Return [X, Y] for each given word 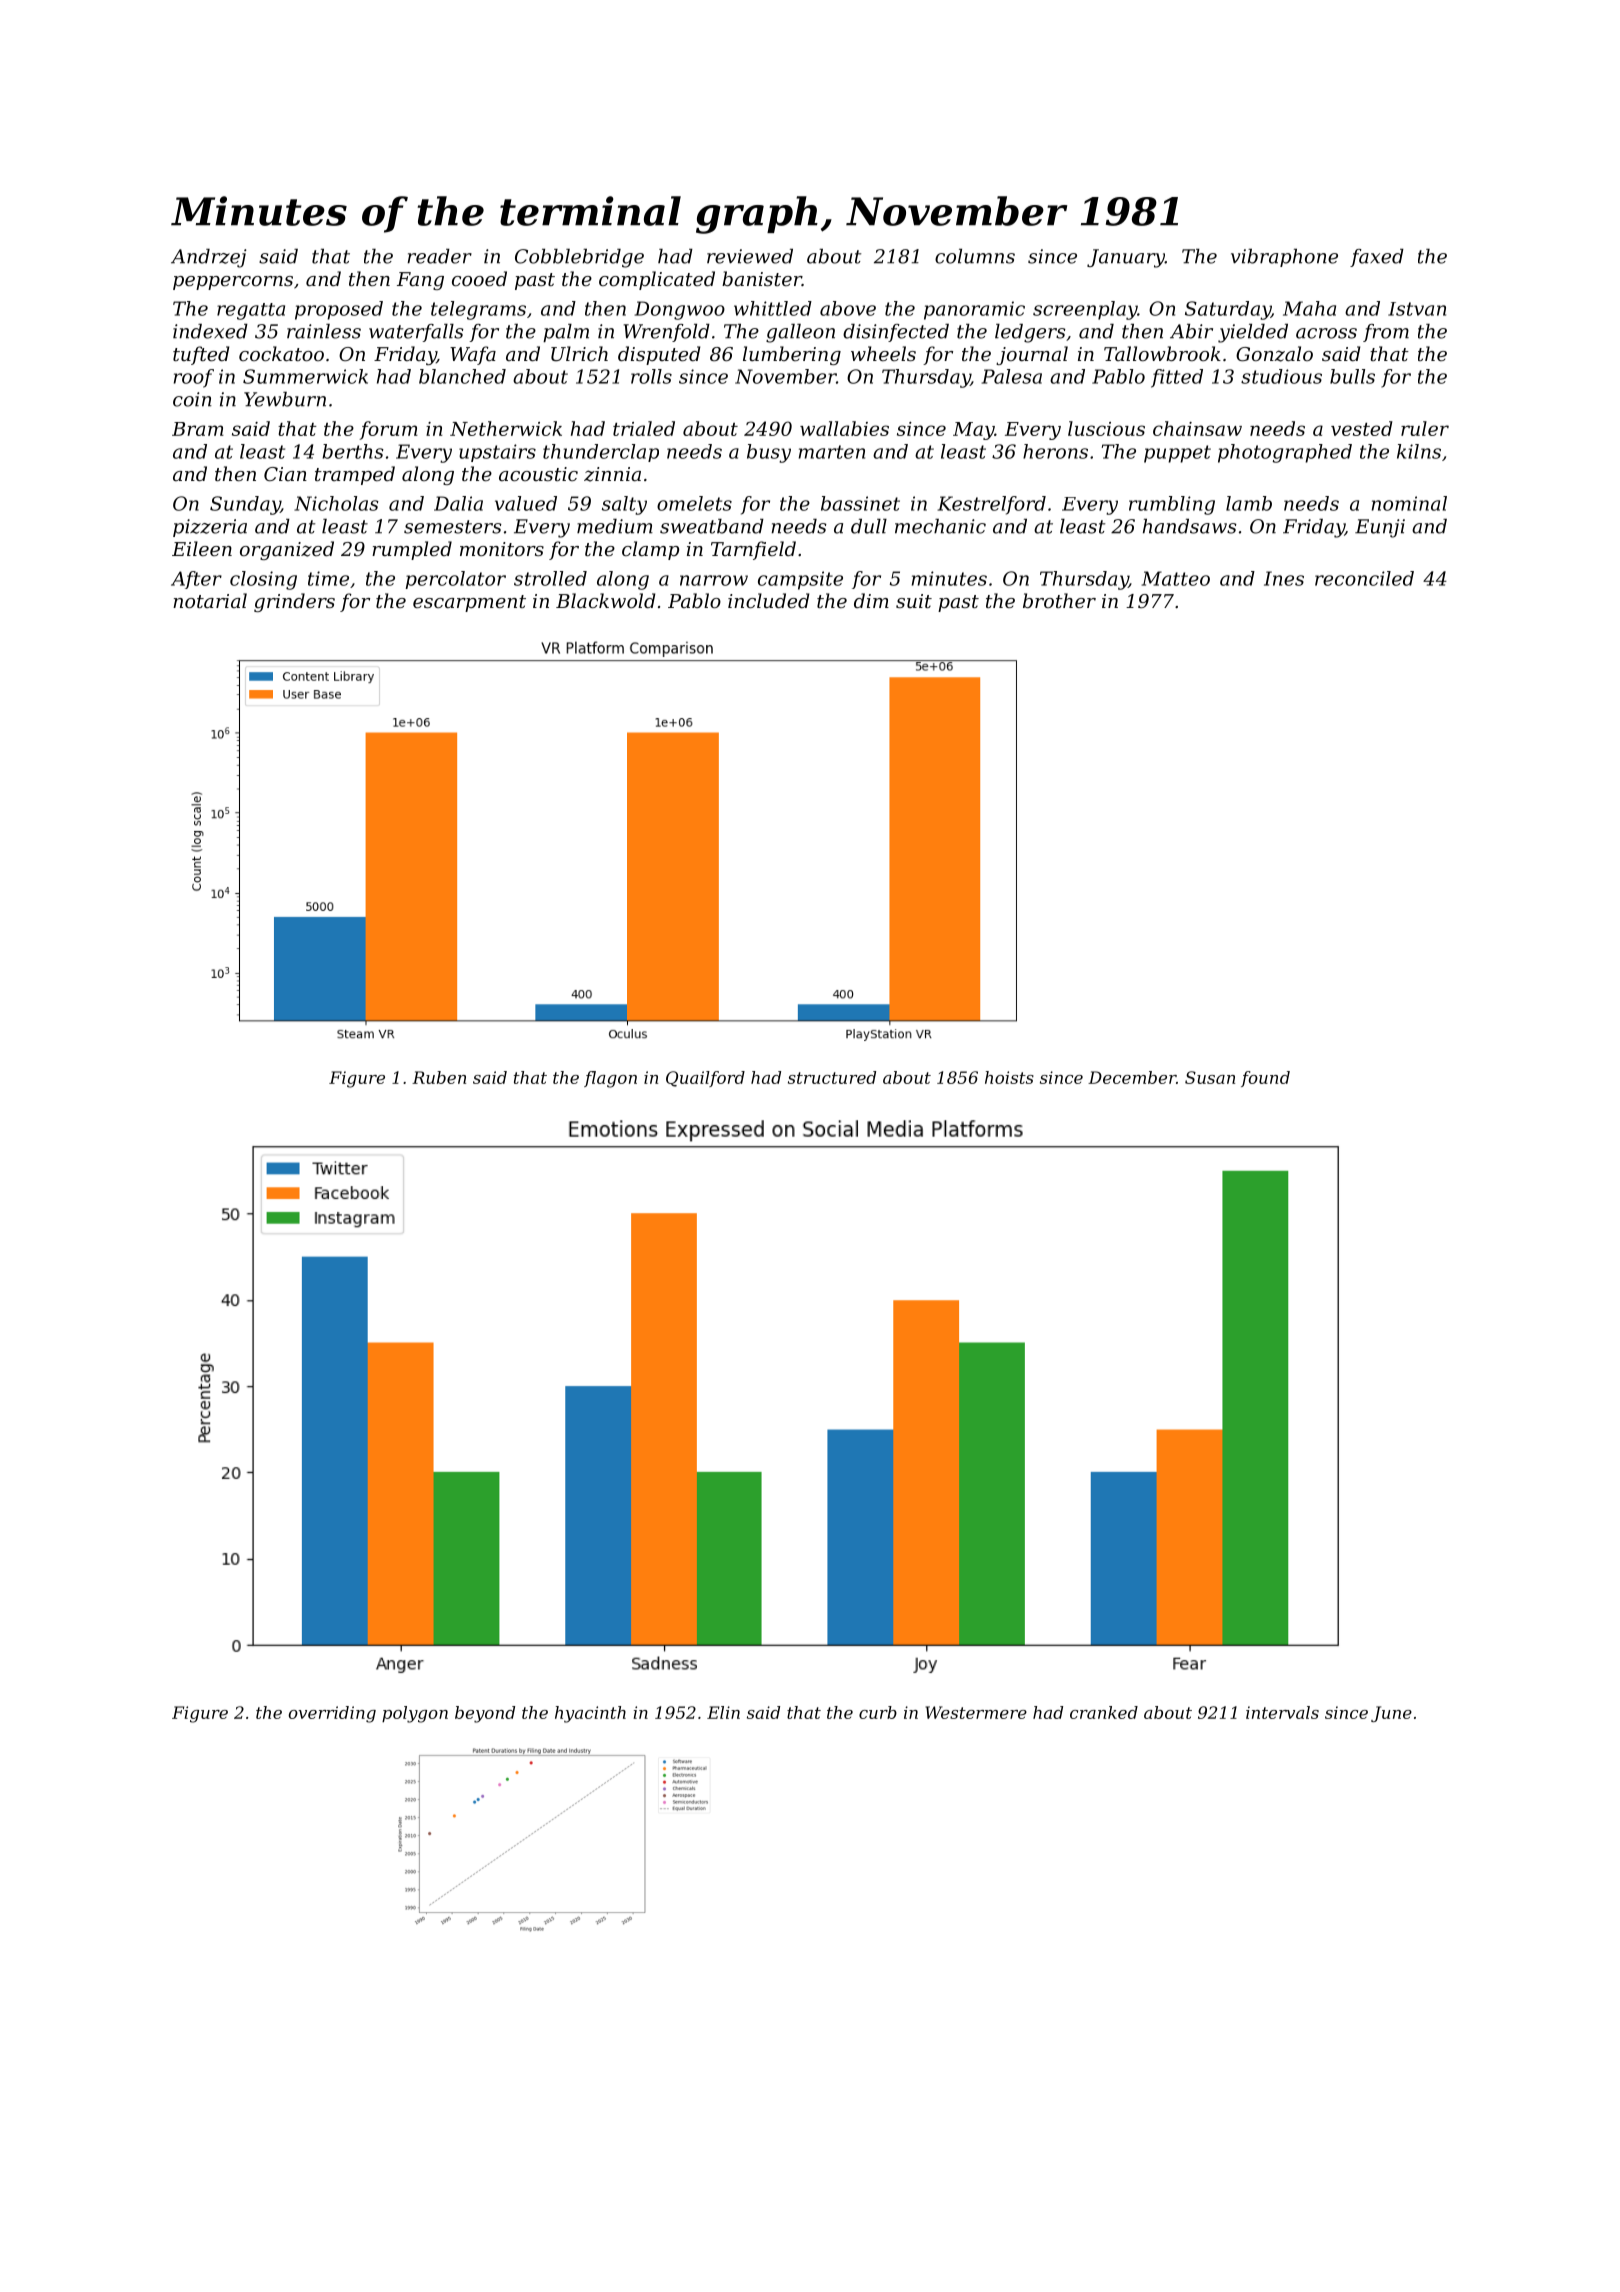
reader [439, 256]
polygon [415, 1714]
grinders [294, 602]
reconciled [1364, 578]
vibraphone [1284, 258]
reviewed [750, 256]
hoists [1009, 1077]
